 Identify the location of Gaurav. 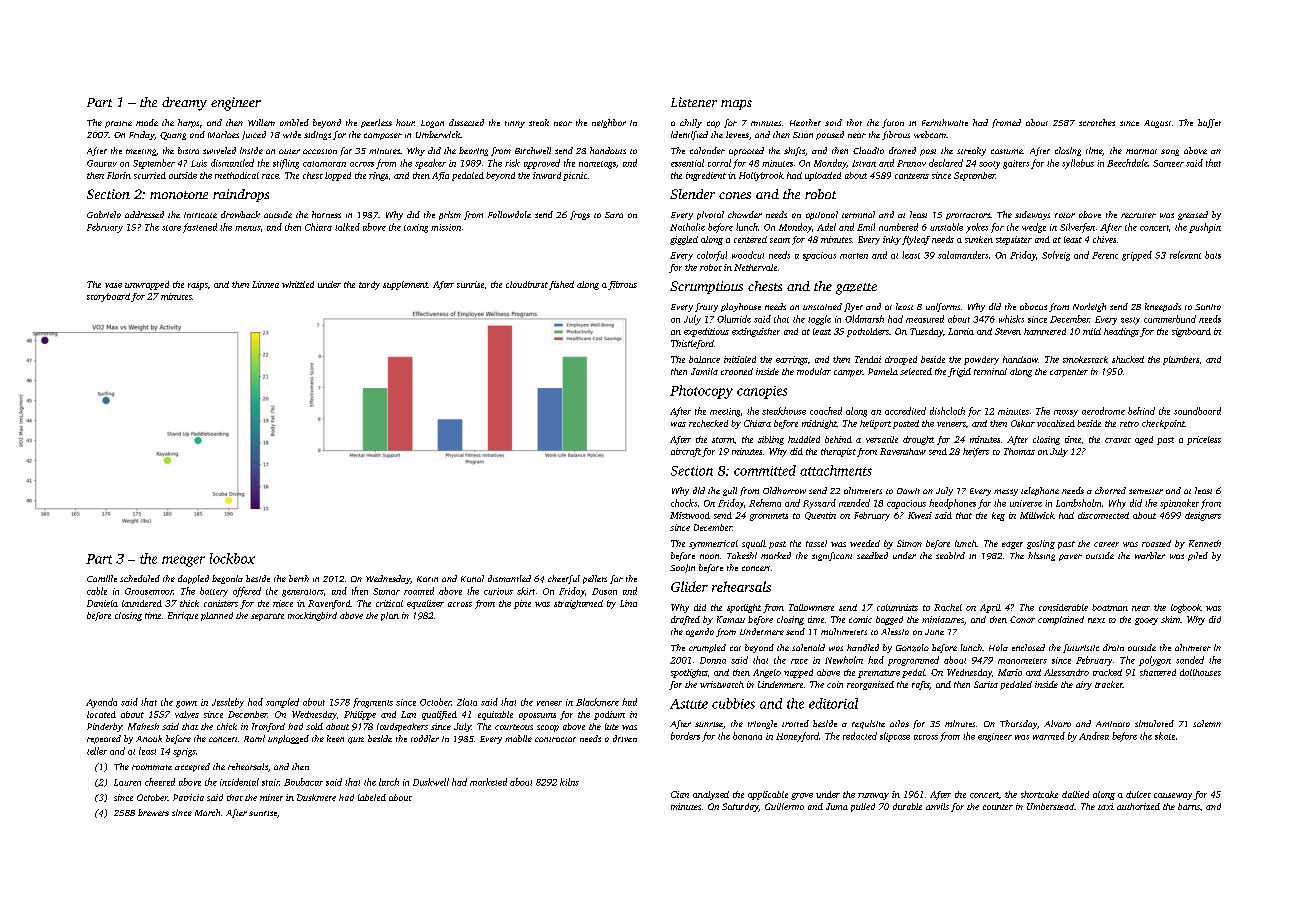
(102, 163).
